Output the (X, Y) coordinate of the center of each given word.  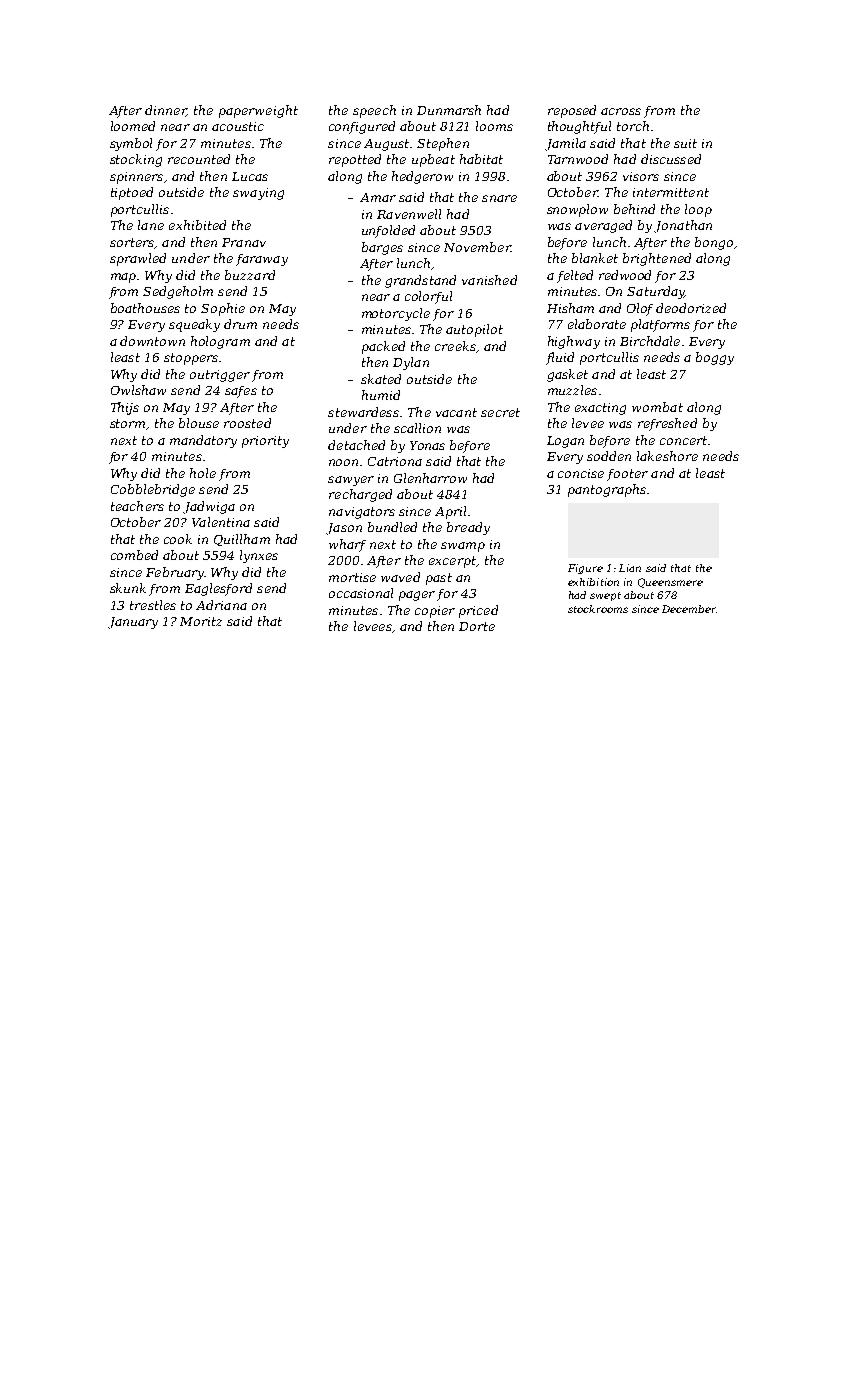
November (477, 247)
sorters (132, 242)
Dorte (477, 626)
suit (685, 143)
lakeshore (667, 456)
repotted (355, 160)
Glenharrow (430, 478)
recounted (199, 159)
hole (203, 473)
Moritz (201, 621)
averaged (603, 226)
